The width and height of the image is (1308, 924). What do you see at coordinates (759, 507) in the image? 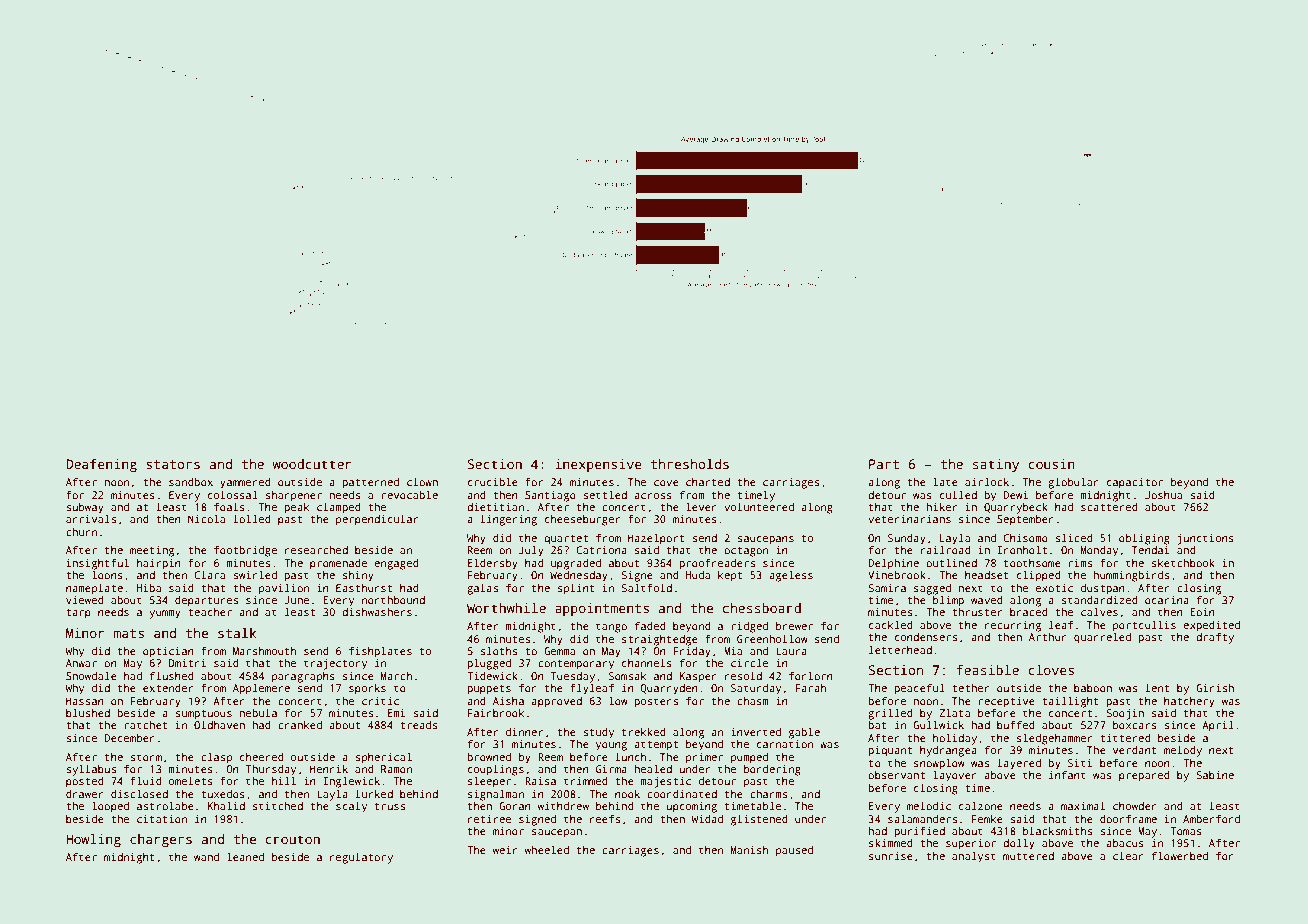
I see `volunteered` at bounding box center [759, 507].
